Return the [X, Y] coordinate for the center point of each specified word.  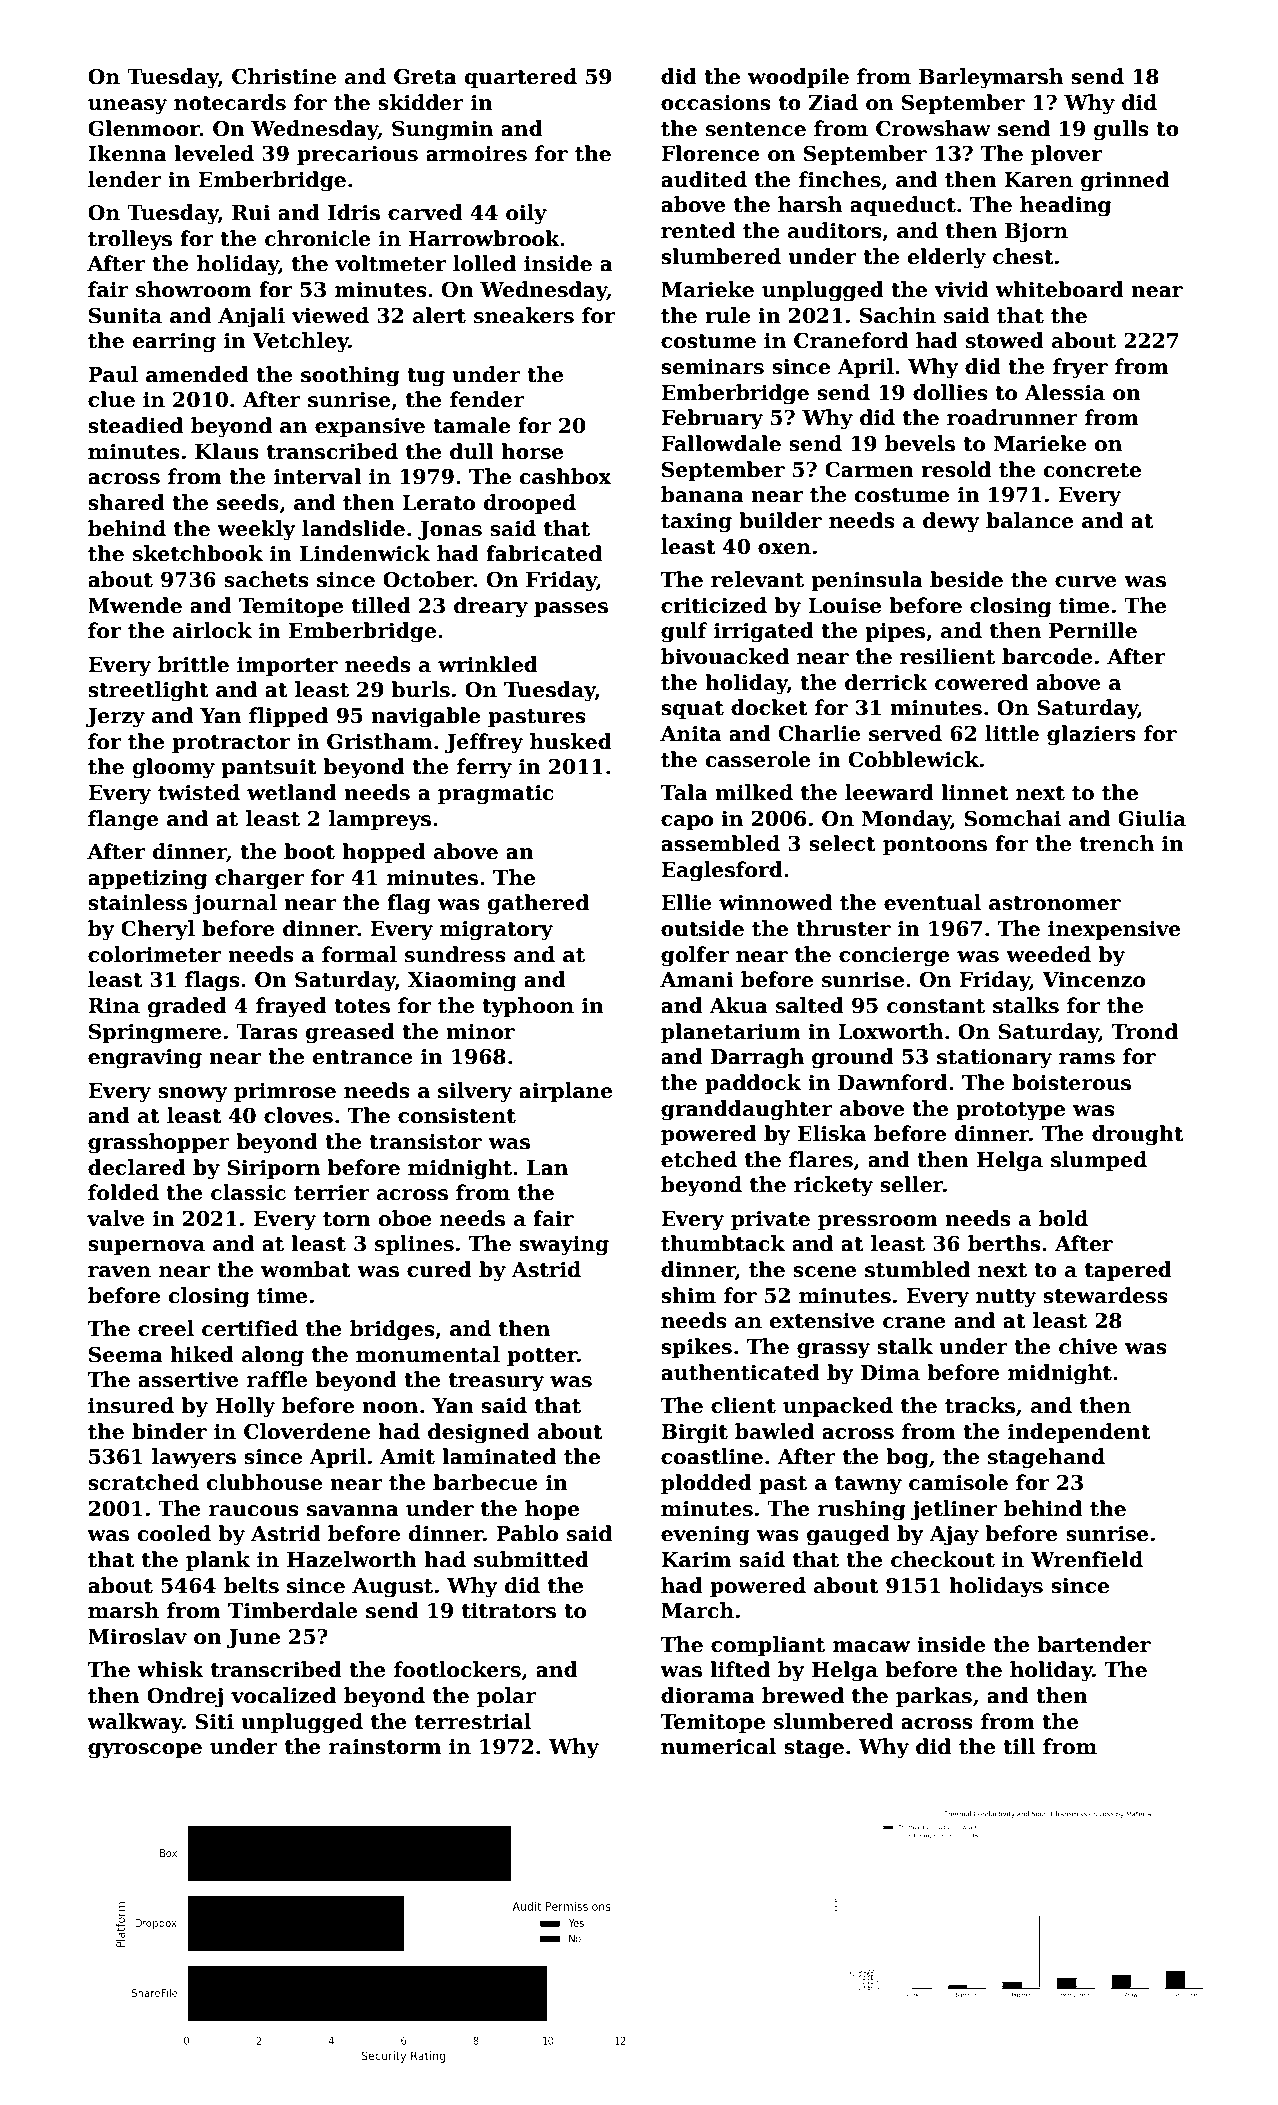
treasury [496, 1382]
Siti [214, 1721]
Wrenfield [1087, 1559]
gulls [1121, 130]
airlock [212, 630]
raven [119, 1272]
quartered [521, 78]
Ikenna [127, 153]
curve [1086, 582]
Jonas [450, 530]
